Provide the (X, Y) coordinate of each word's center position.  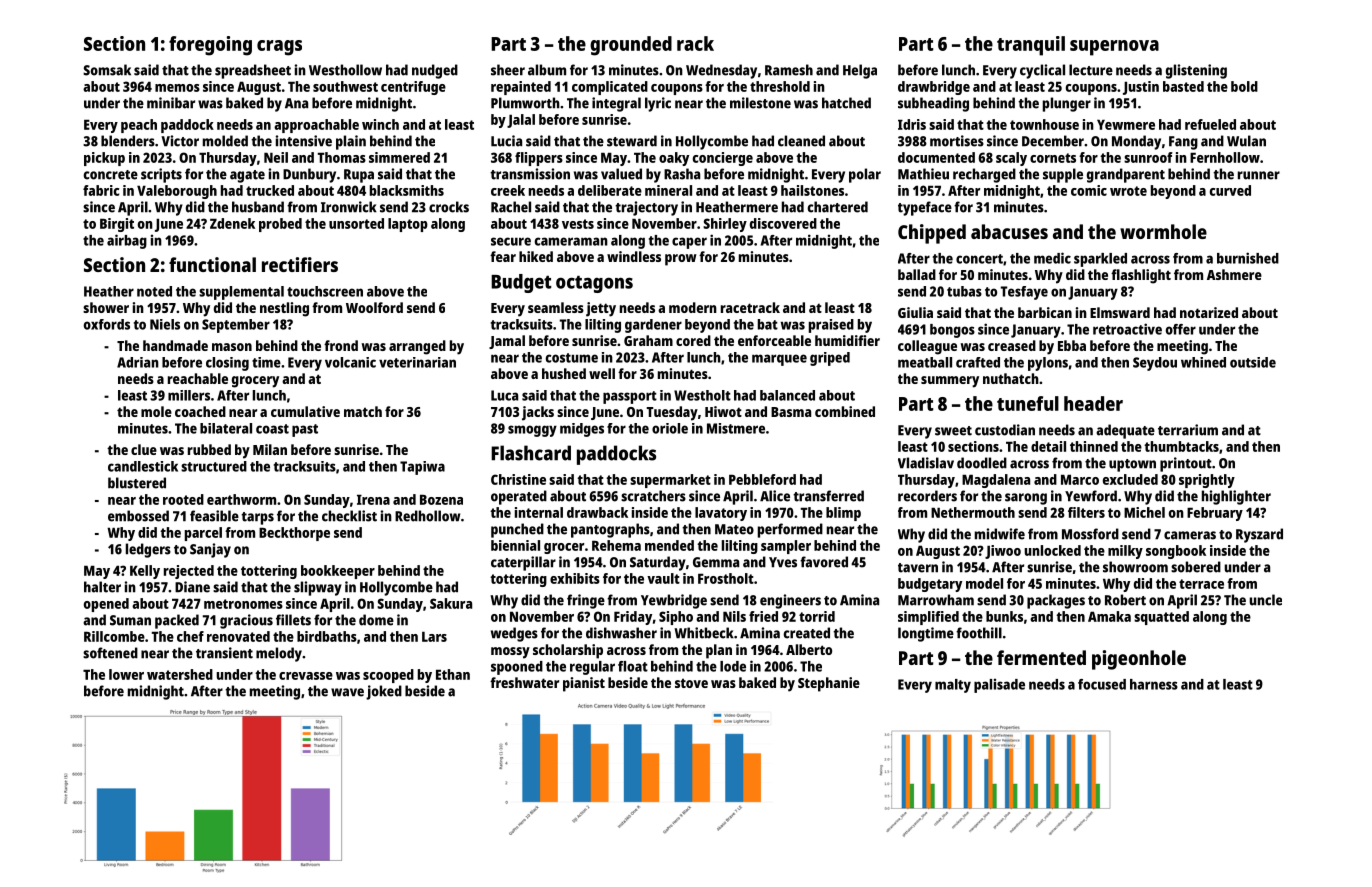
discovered (783, 223)
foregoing (210, 46)
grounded (631, 46)
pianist (584, 684)
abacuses (1009, 231)
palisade (999, 685)
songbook (1176, 552)
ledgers (148, 550)
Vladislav (926, 463)
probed (280, 225)
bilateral (226, 428)
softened (110, 653)
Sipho (676, 618)
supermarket (670, 481)
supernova (1114, 48)
